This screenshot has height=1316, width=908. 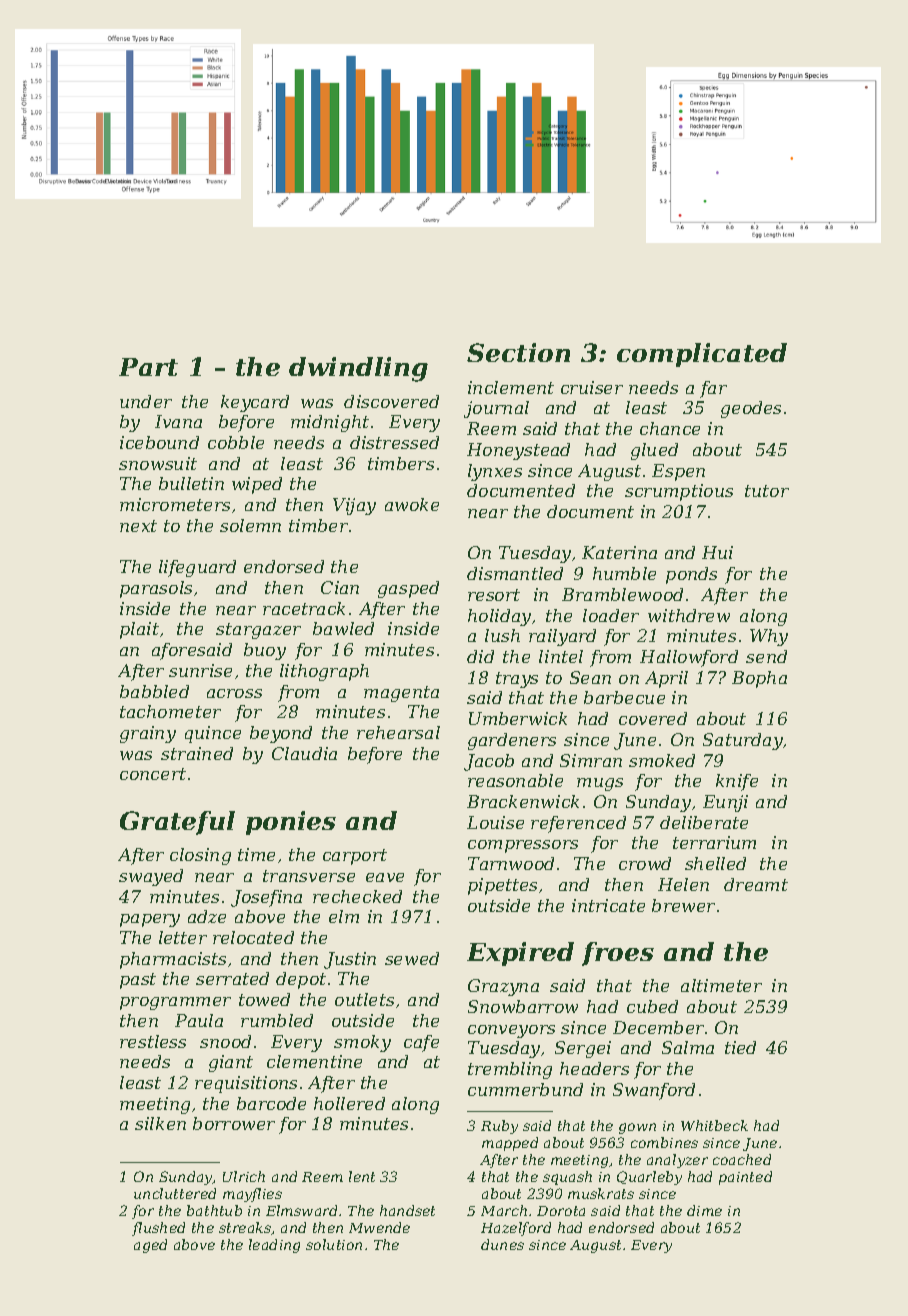 I want to click on wiped, so click(x=257, y=485).
